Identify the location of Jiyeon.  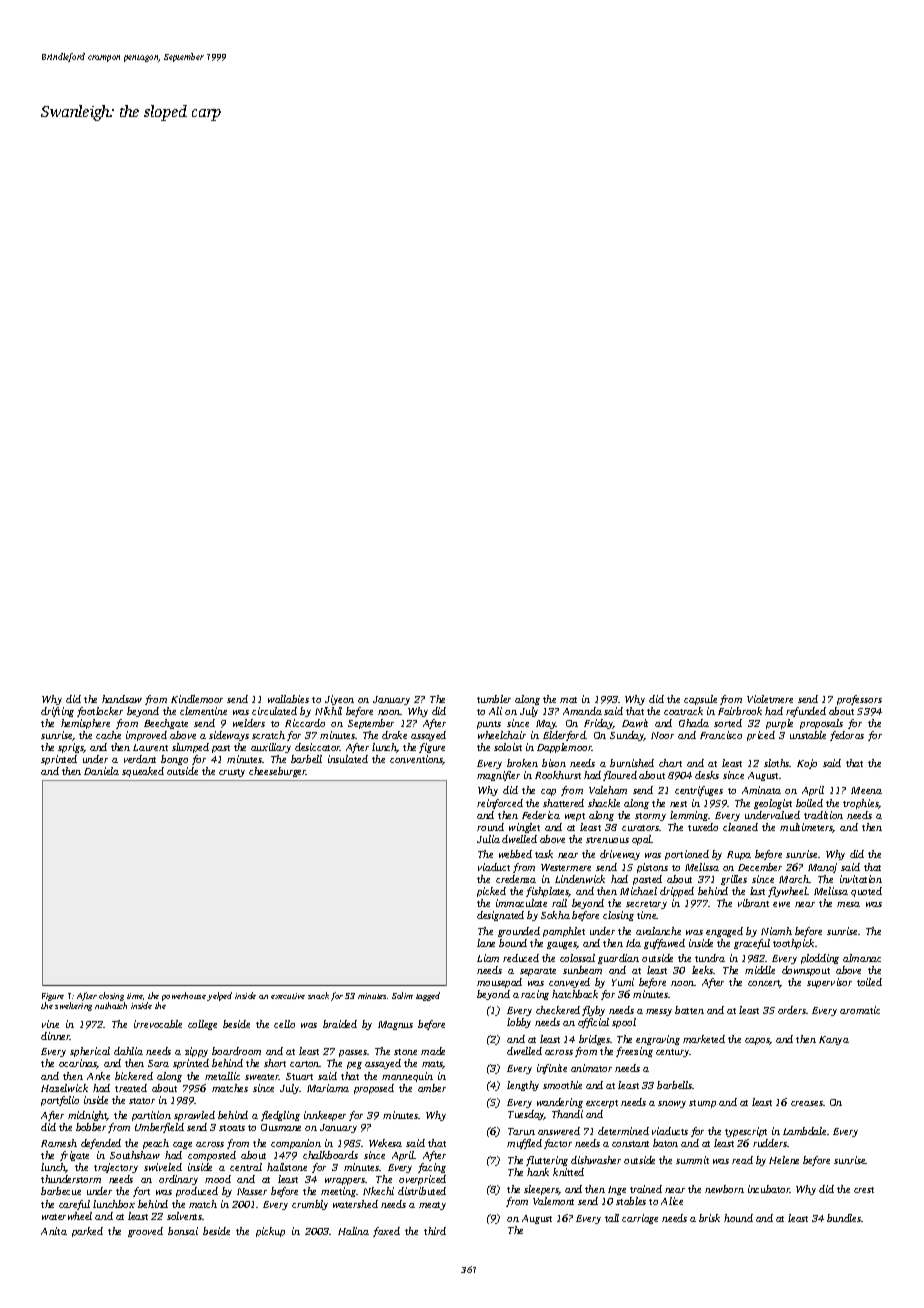
(339, 700).
